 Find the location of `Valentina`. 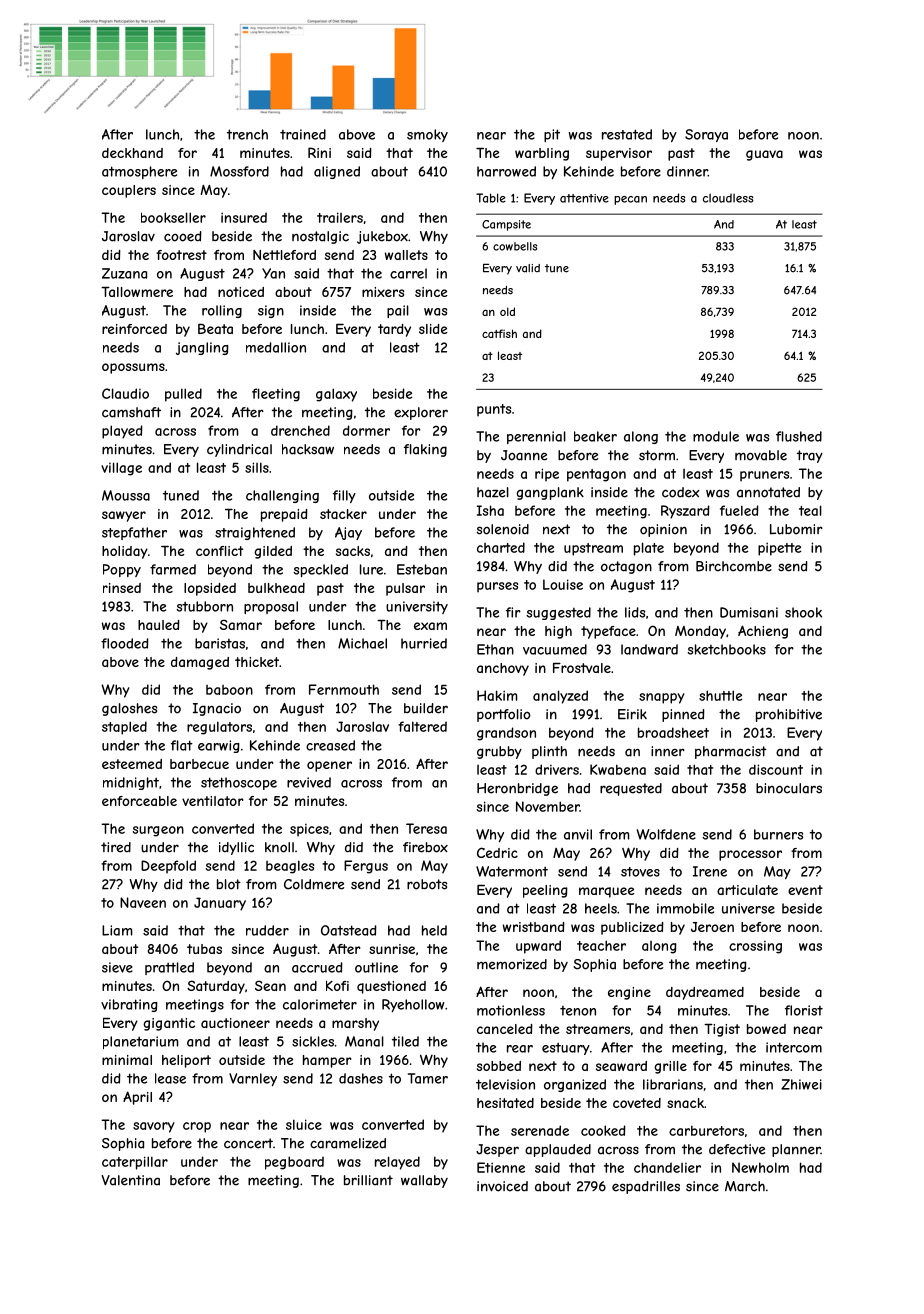

Valentina is located at coordinates (130, 1180).
